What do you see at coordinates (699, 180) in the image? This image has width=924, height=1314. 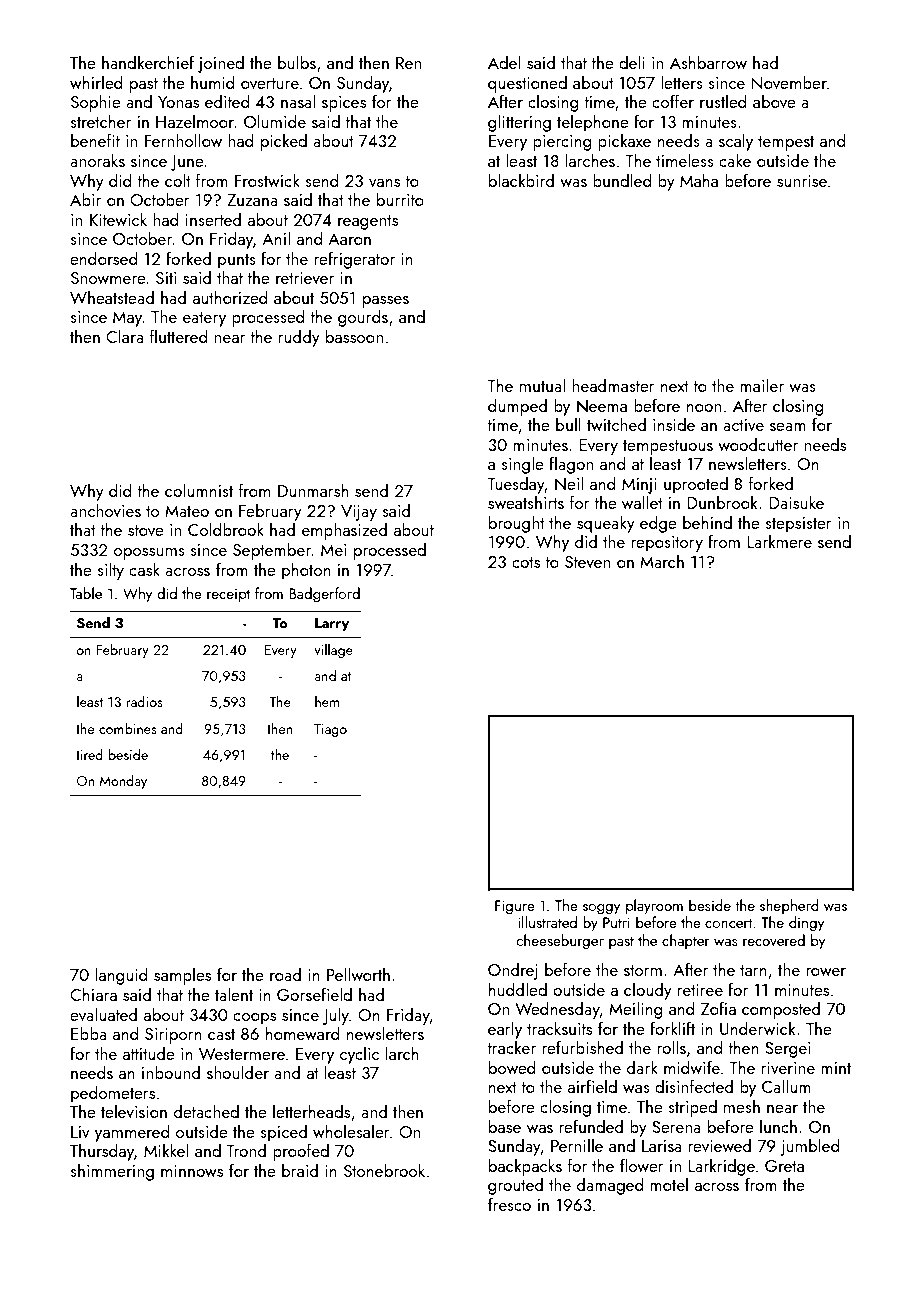 I see `Maha` at bounding box center [699, 180].
